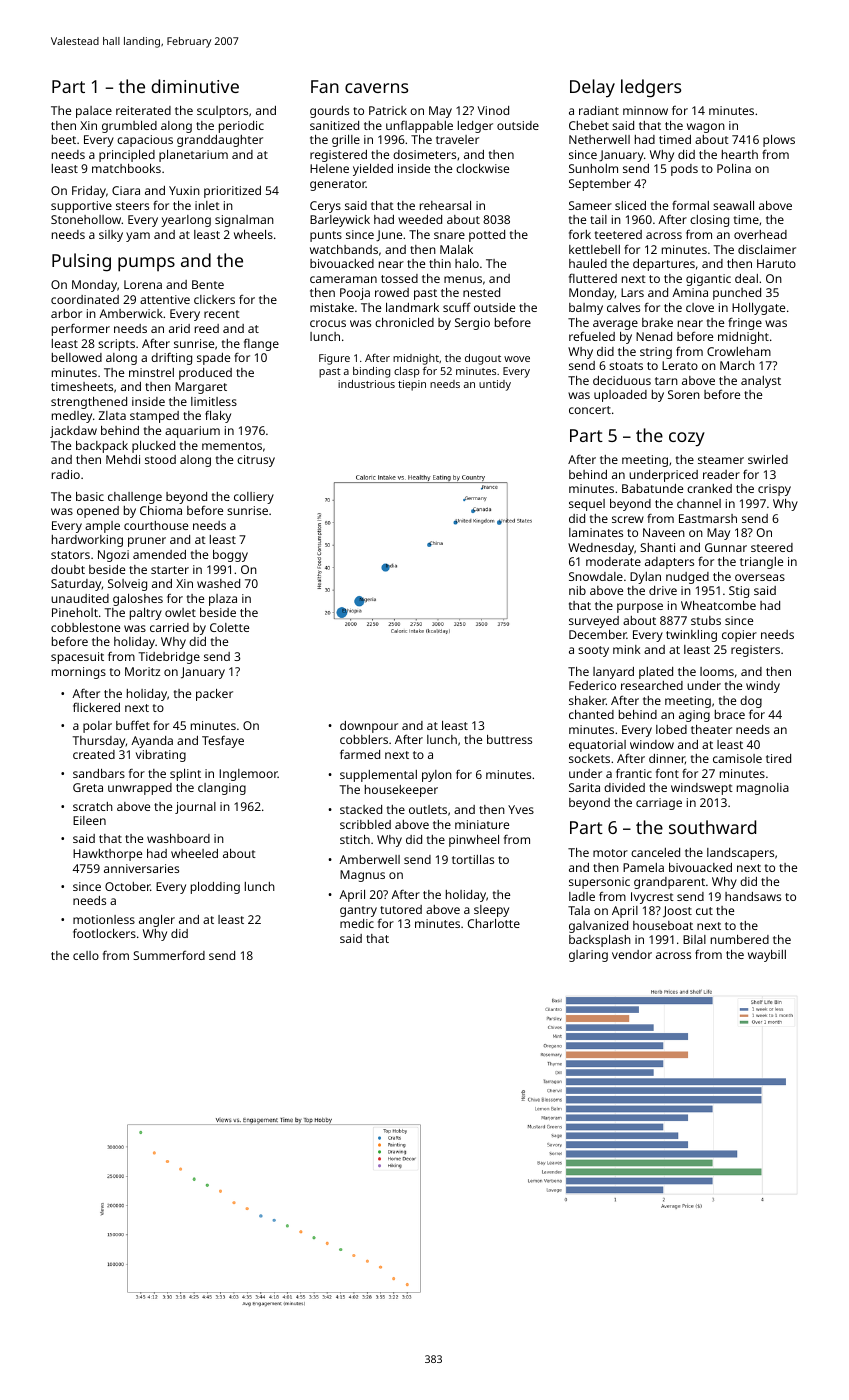  I want to click on surveyed, so click(594, 622).
